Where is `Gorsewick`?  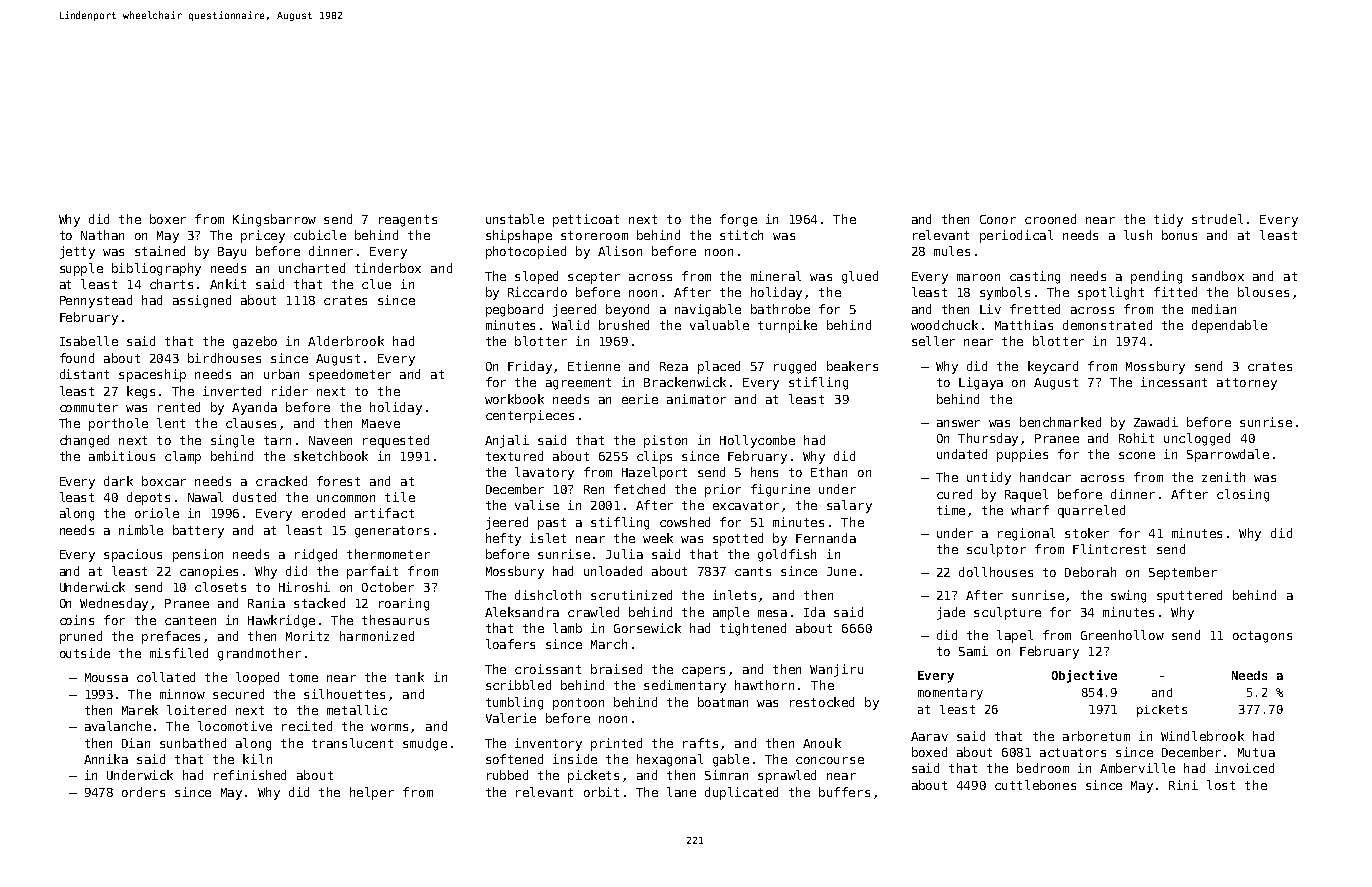
Gorsewick is located at coordinates (647, 628).
